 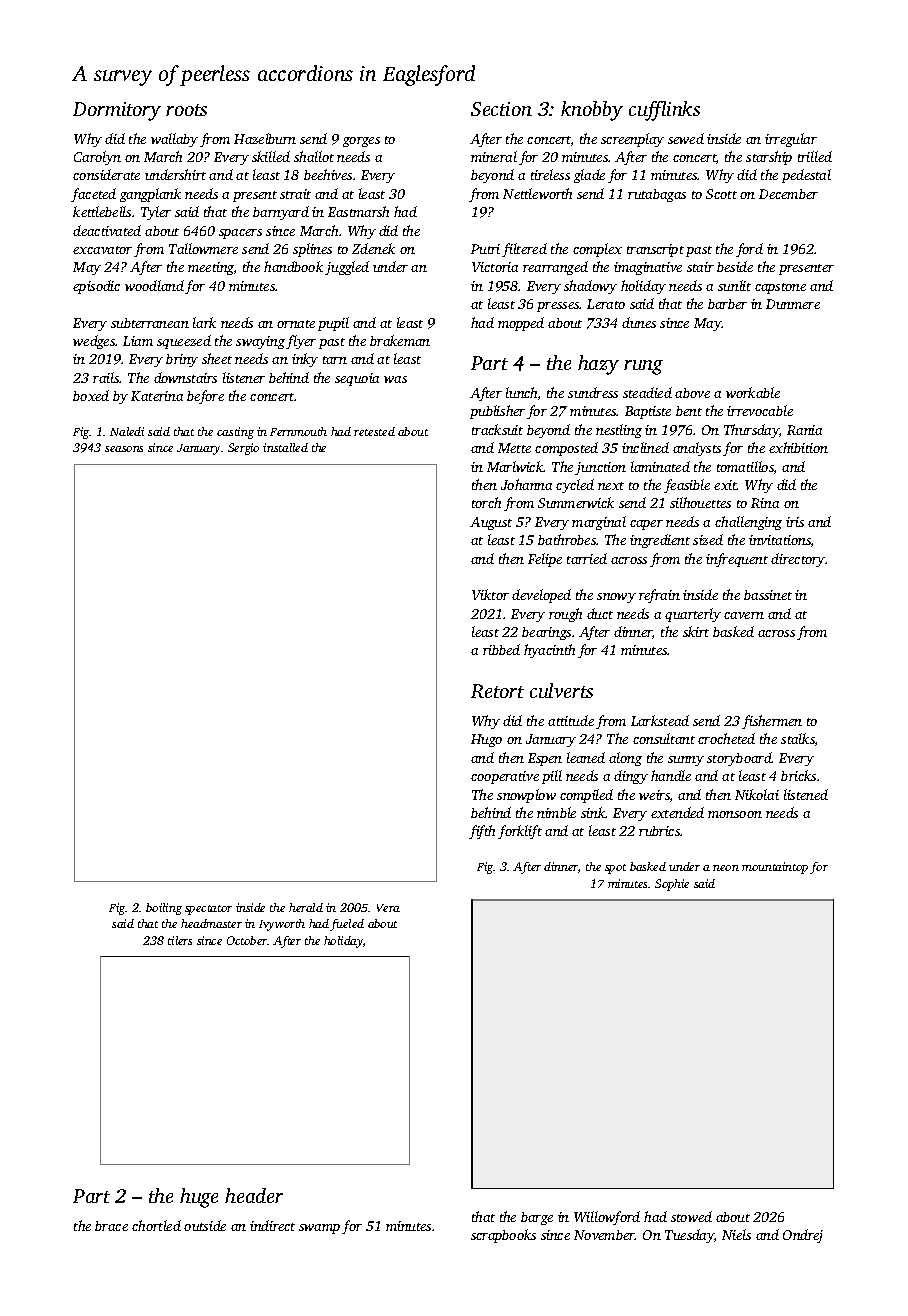 I want to click on cufflinks, so click(x=664, y=111).
